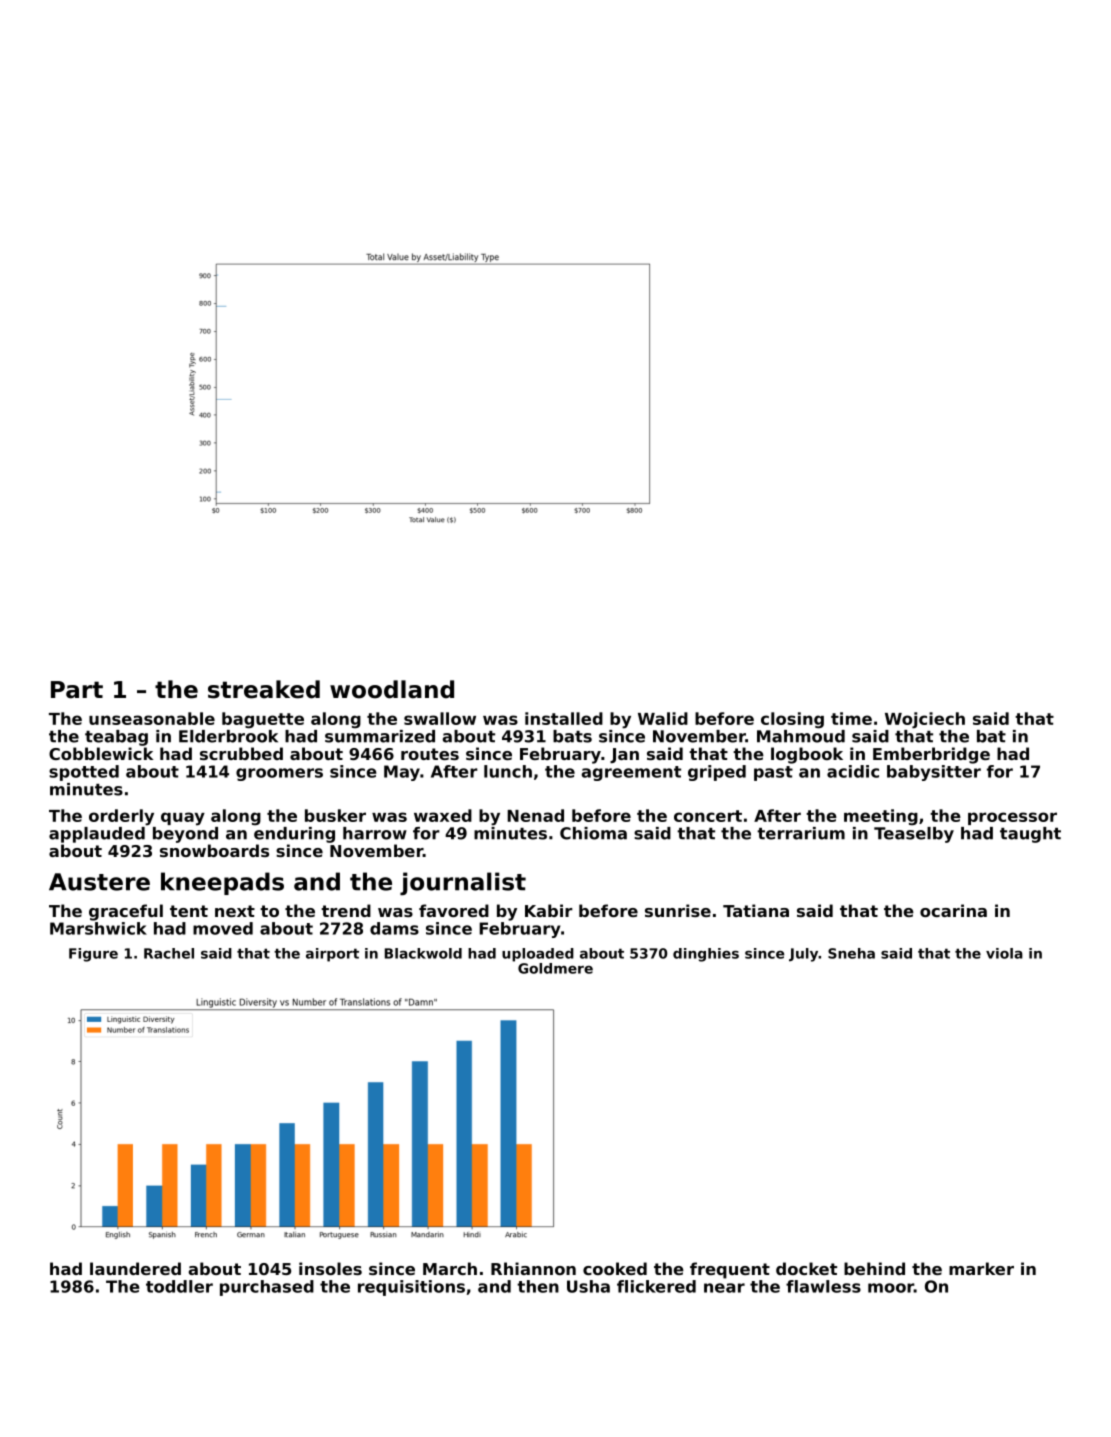 Image resolution: width=1111 pixels, height=1437 pixels. What do you see at coordinates (121, 817) in the document?
I see `orderly` at bounding box center [121, 817].
